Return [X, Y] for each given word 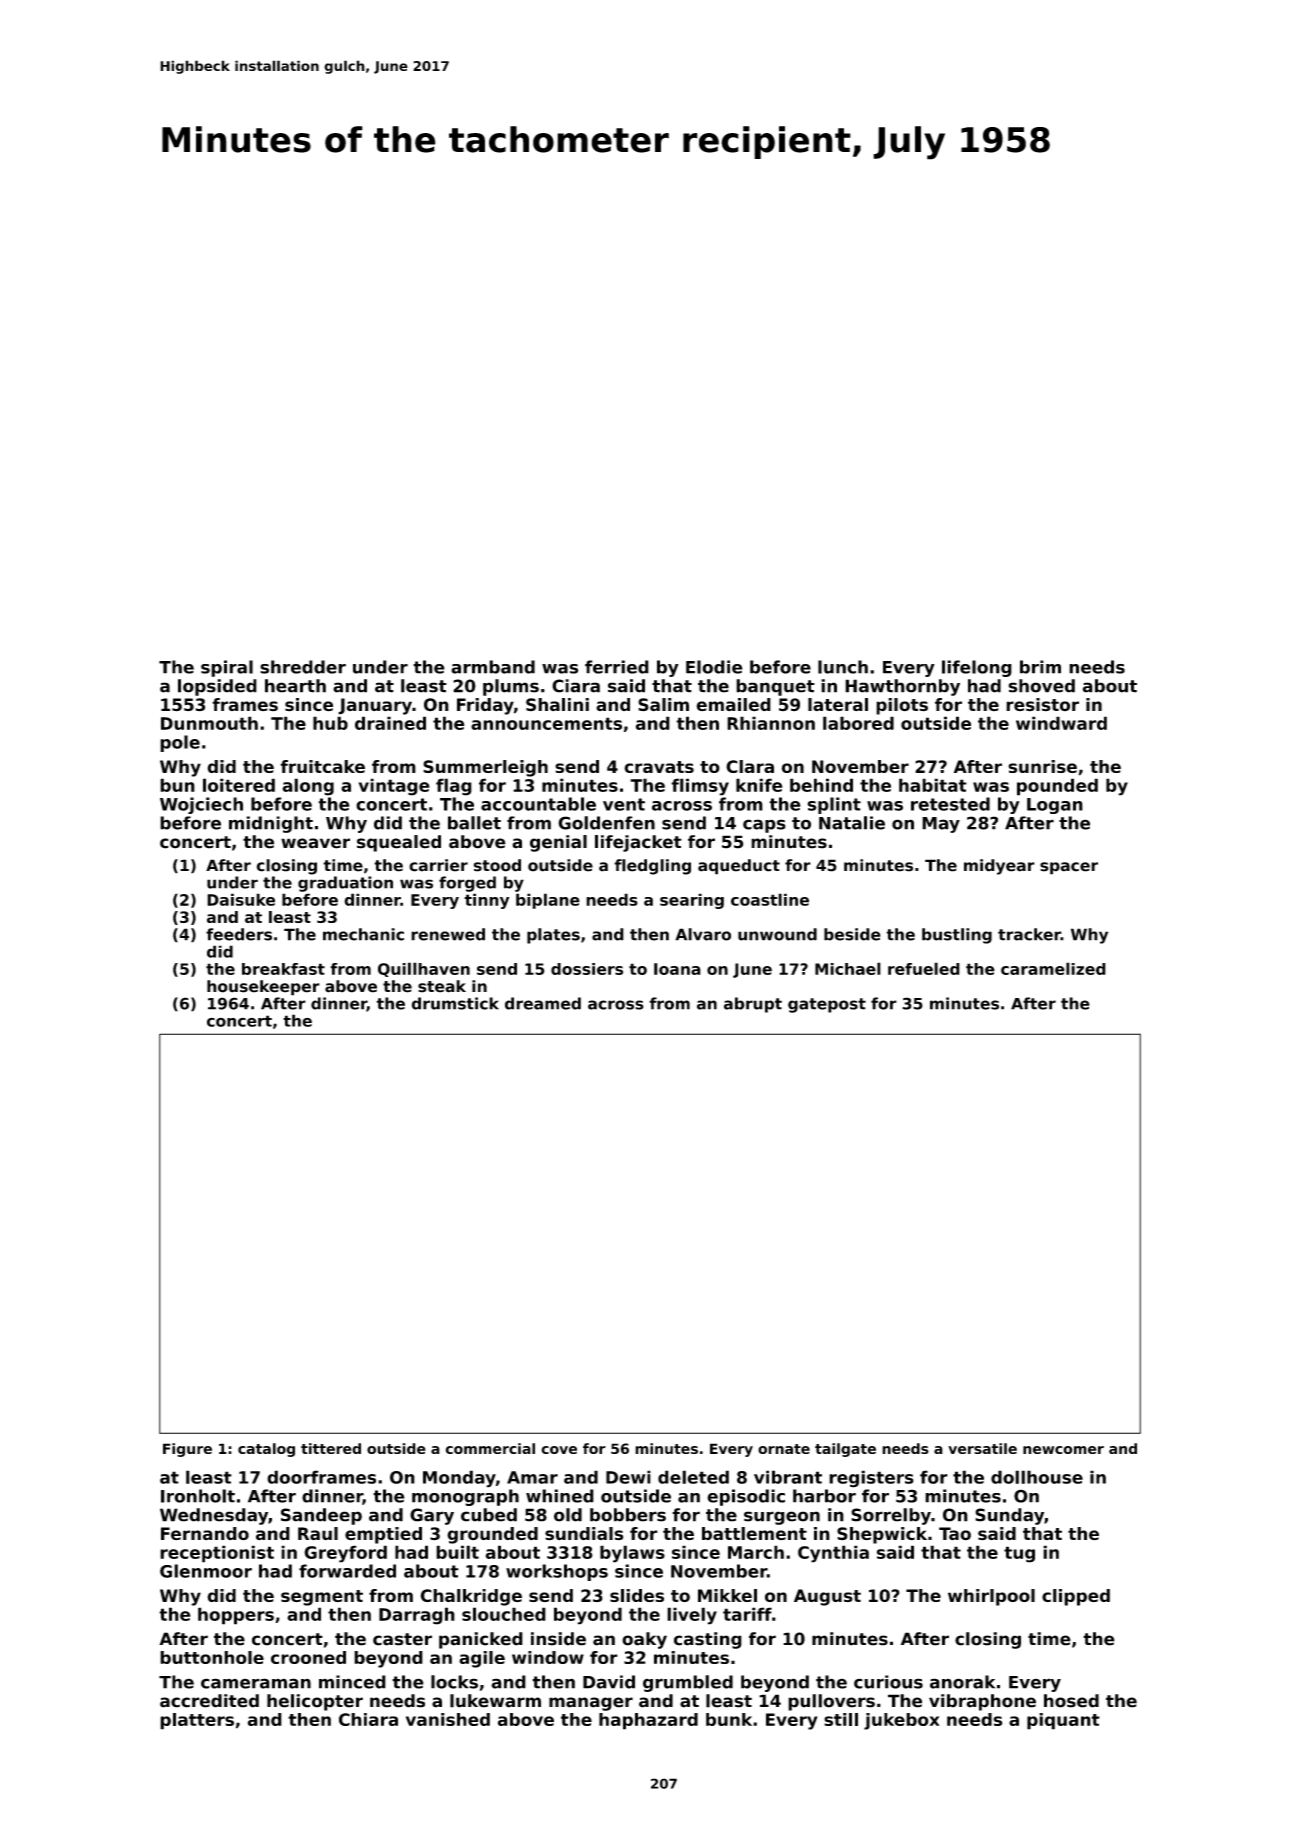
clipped [1076, 1597]
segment [322, 1598]
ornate [784, 1449]
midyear [999, 867]
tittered [331, 1448]
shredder [303, 667]
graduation [345, 884]
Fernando [205, 1534]
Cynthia [833, 1554]
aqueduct [739, 867]
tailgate [845, 1450]
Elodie [714, 667]
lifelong [977, 668]
